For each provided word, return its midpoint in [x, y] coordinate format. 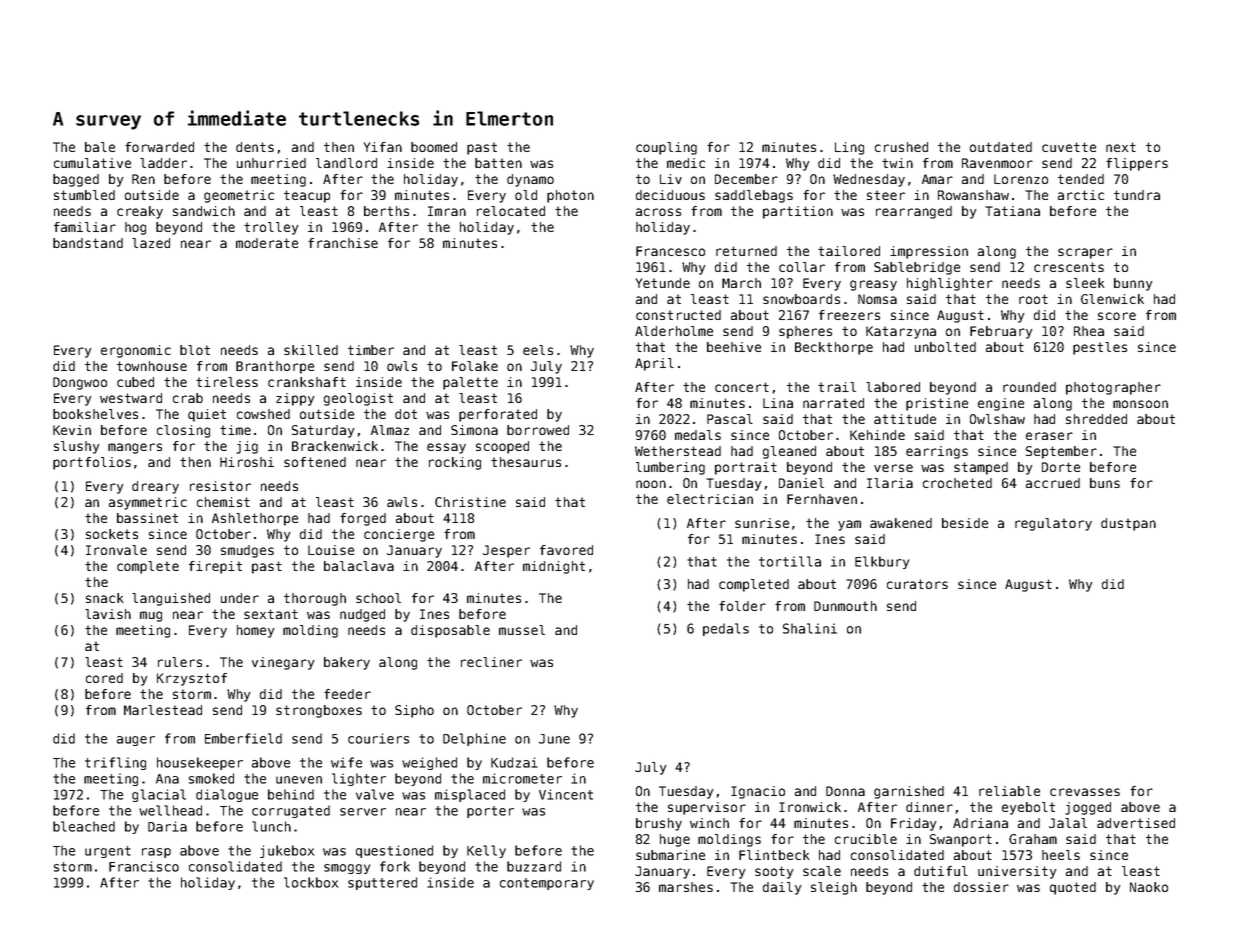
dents [255, 147]
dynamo [530, 180]
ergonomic [136, 351]
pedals [726, 629]
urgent [108, 852]
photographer [1113, 388]
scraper [1085, 253]
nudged [362, 615]
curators [917, 584]
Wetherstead [678, 451]
